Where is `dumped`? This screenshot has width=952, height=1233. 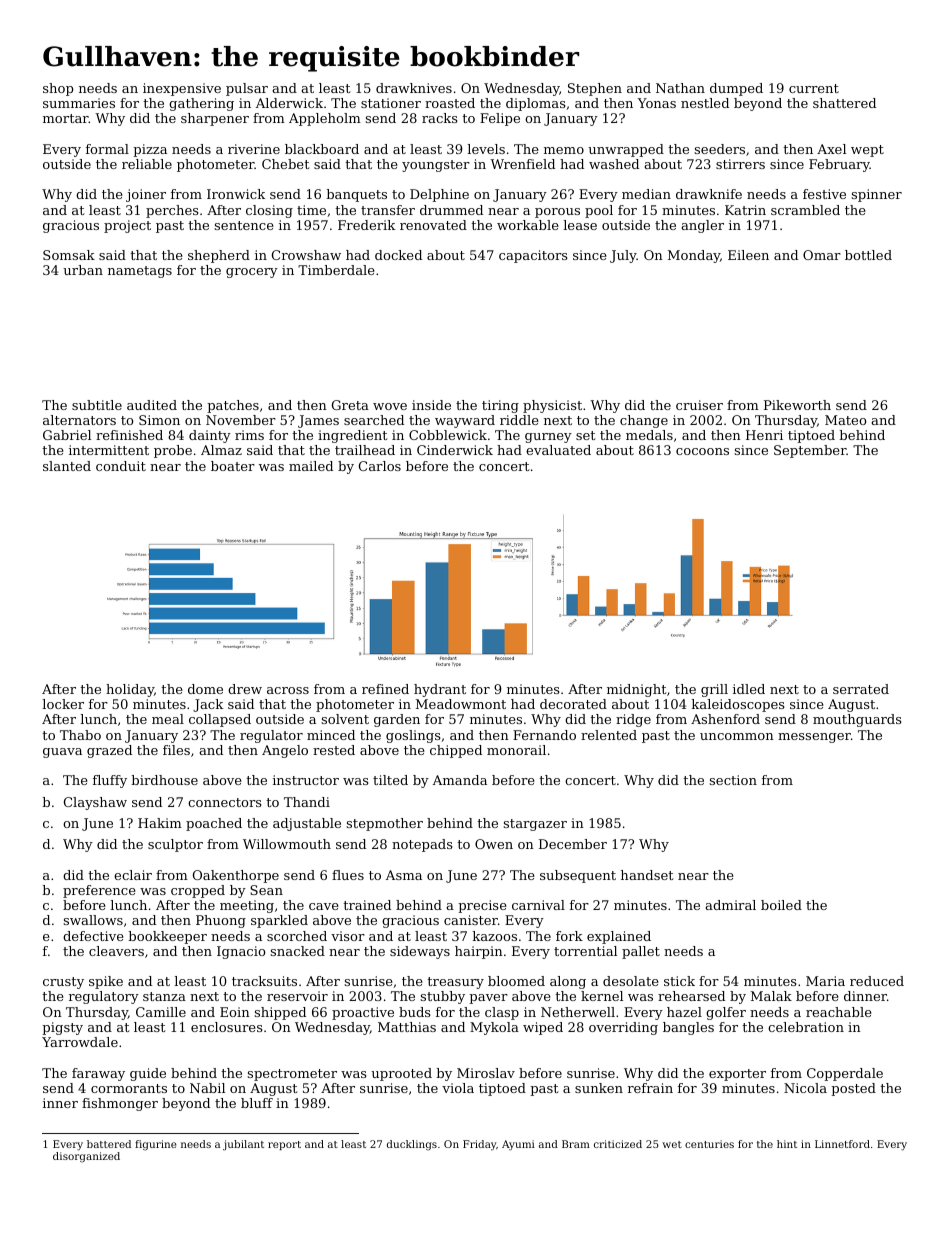
dumped is located at coordinates (736, 89).
